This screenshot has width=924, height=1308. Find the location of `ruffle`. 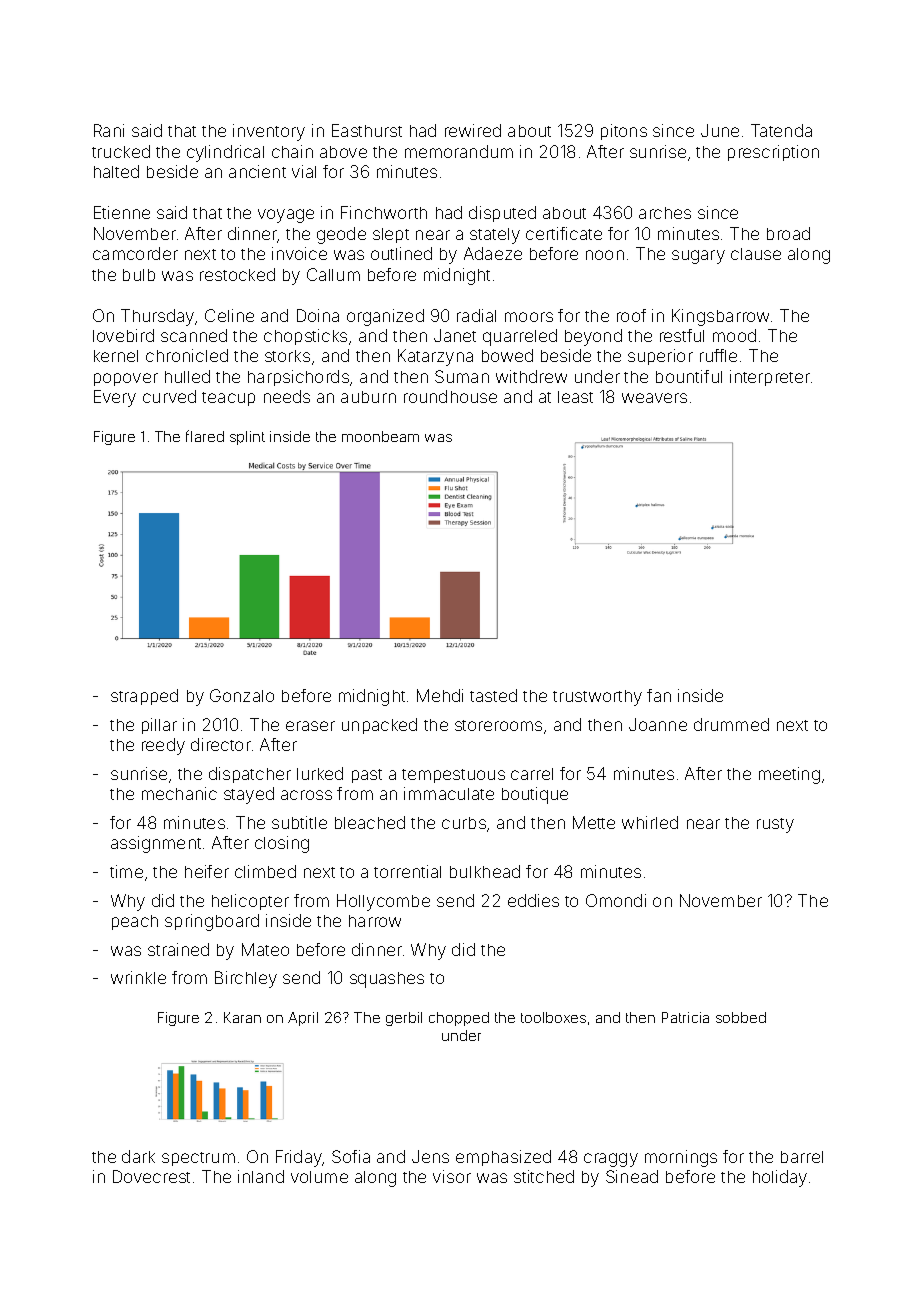

ruffle is located at coordinates (718, 355).
